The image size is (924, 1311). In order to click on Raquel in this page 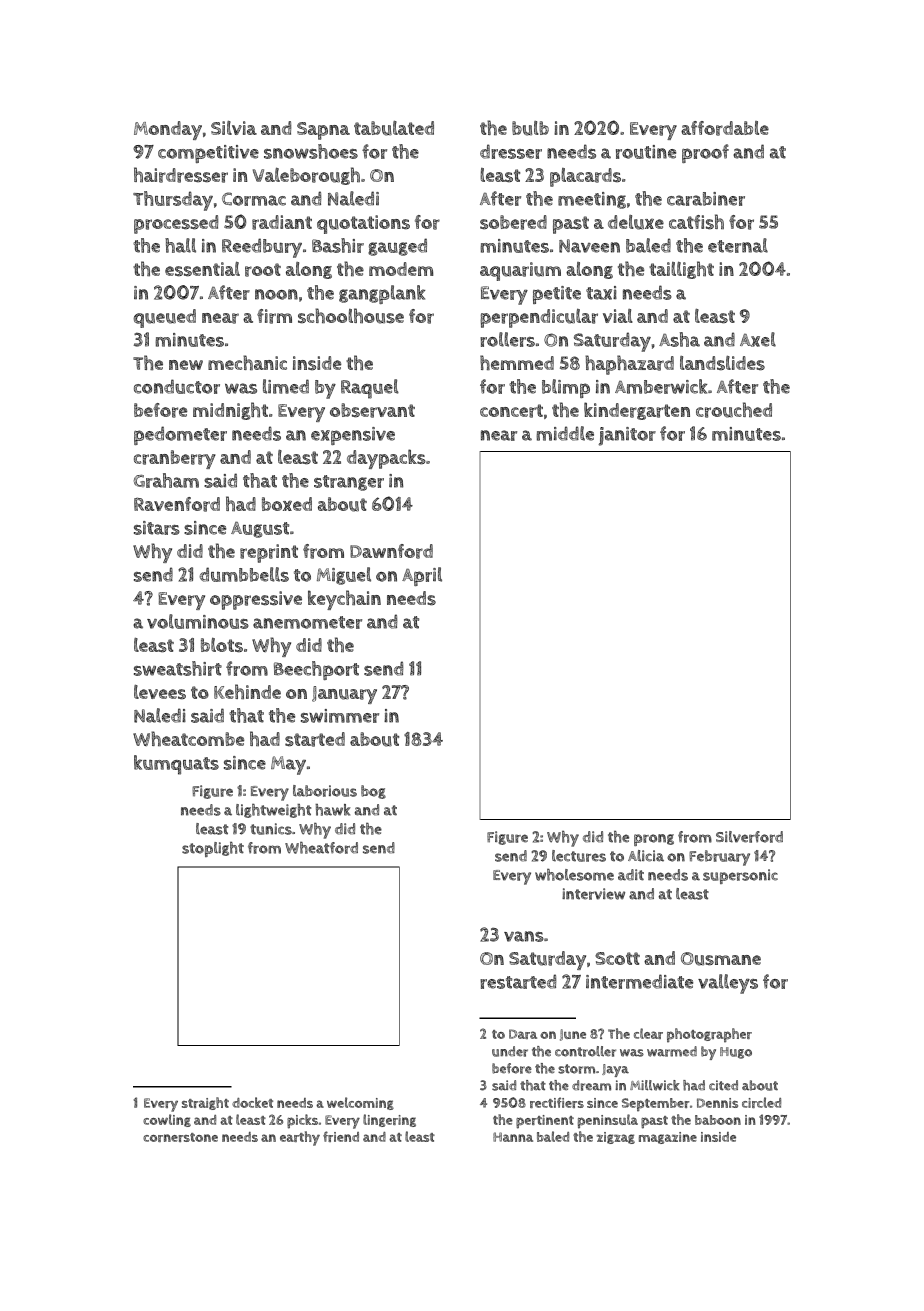, I will do `click(370, 389)`.
